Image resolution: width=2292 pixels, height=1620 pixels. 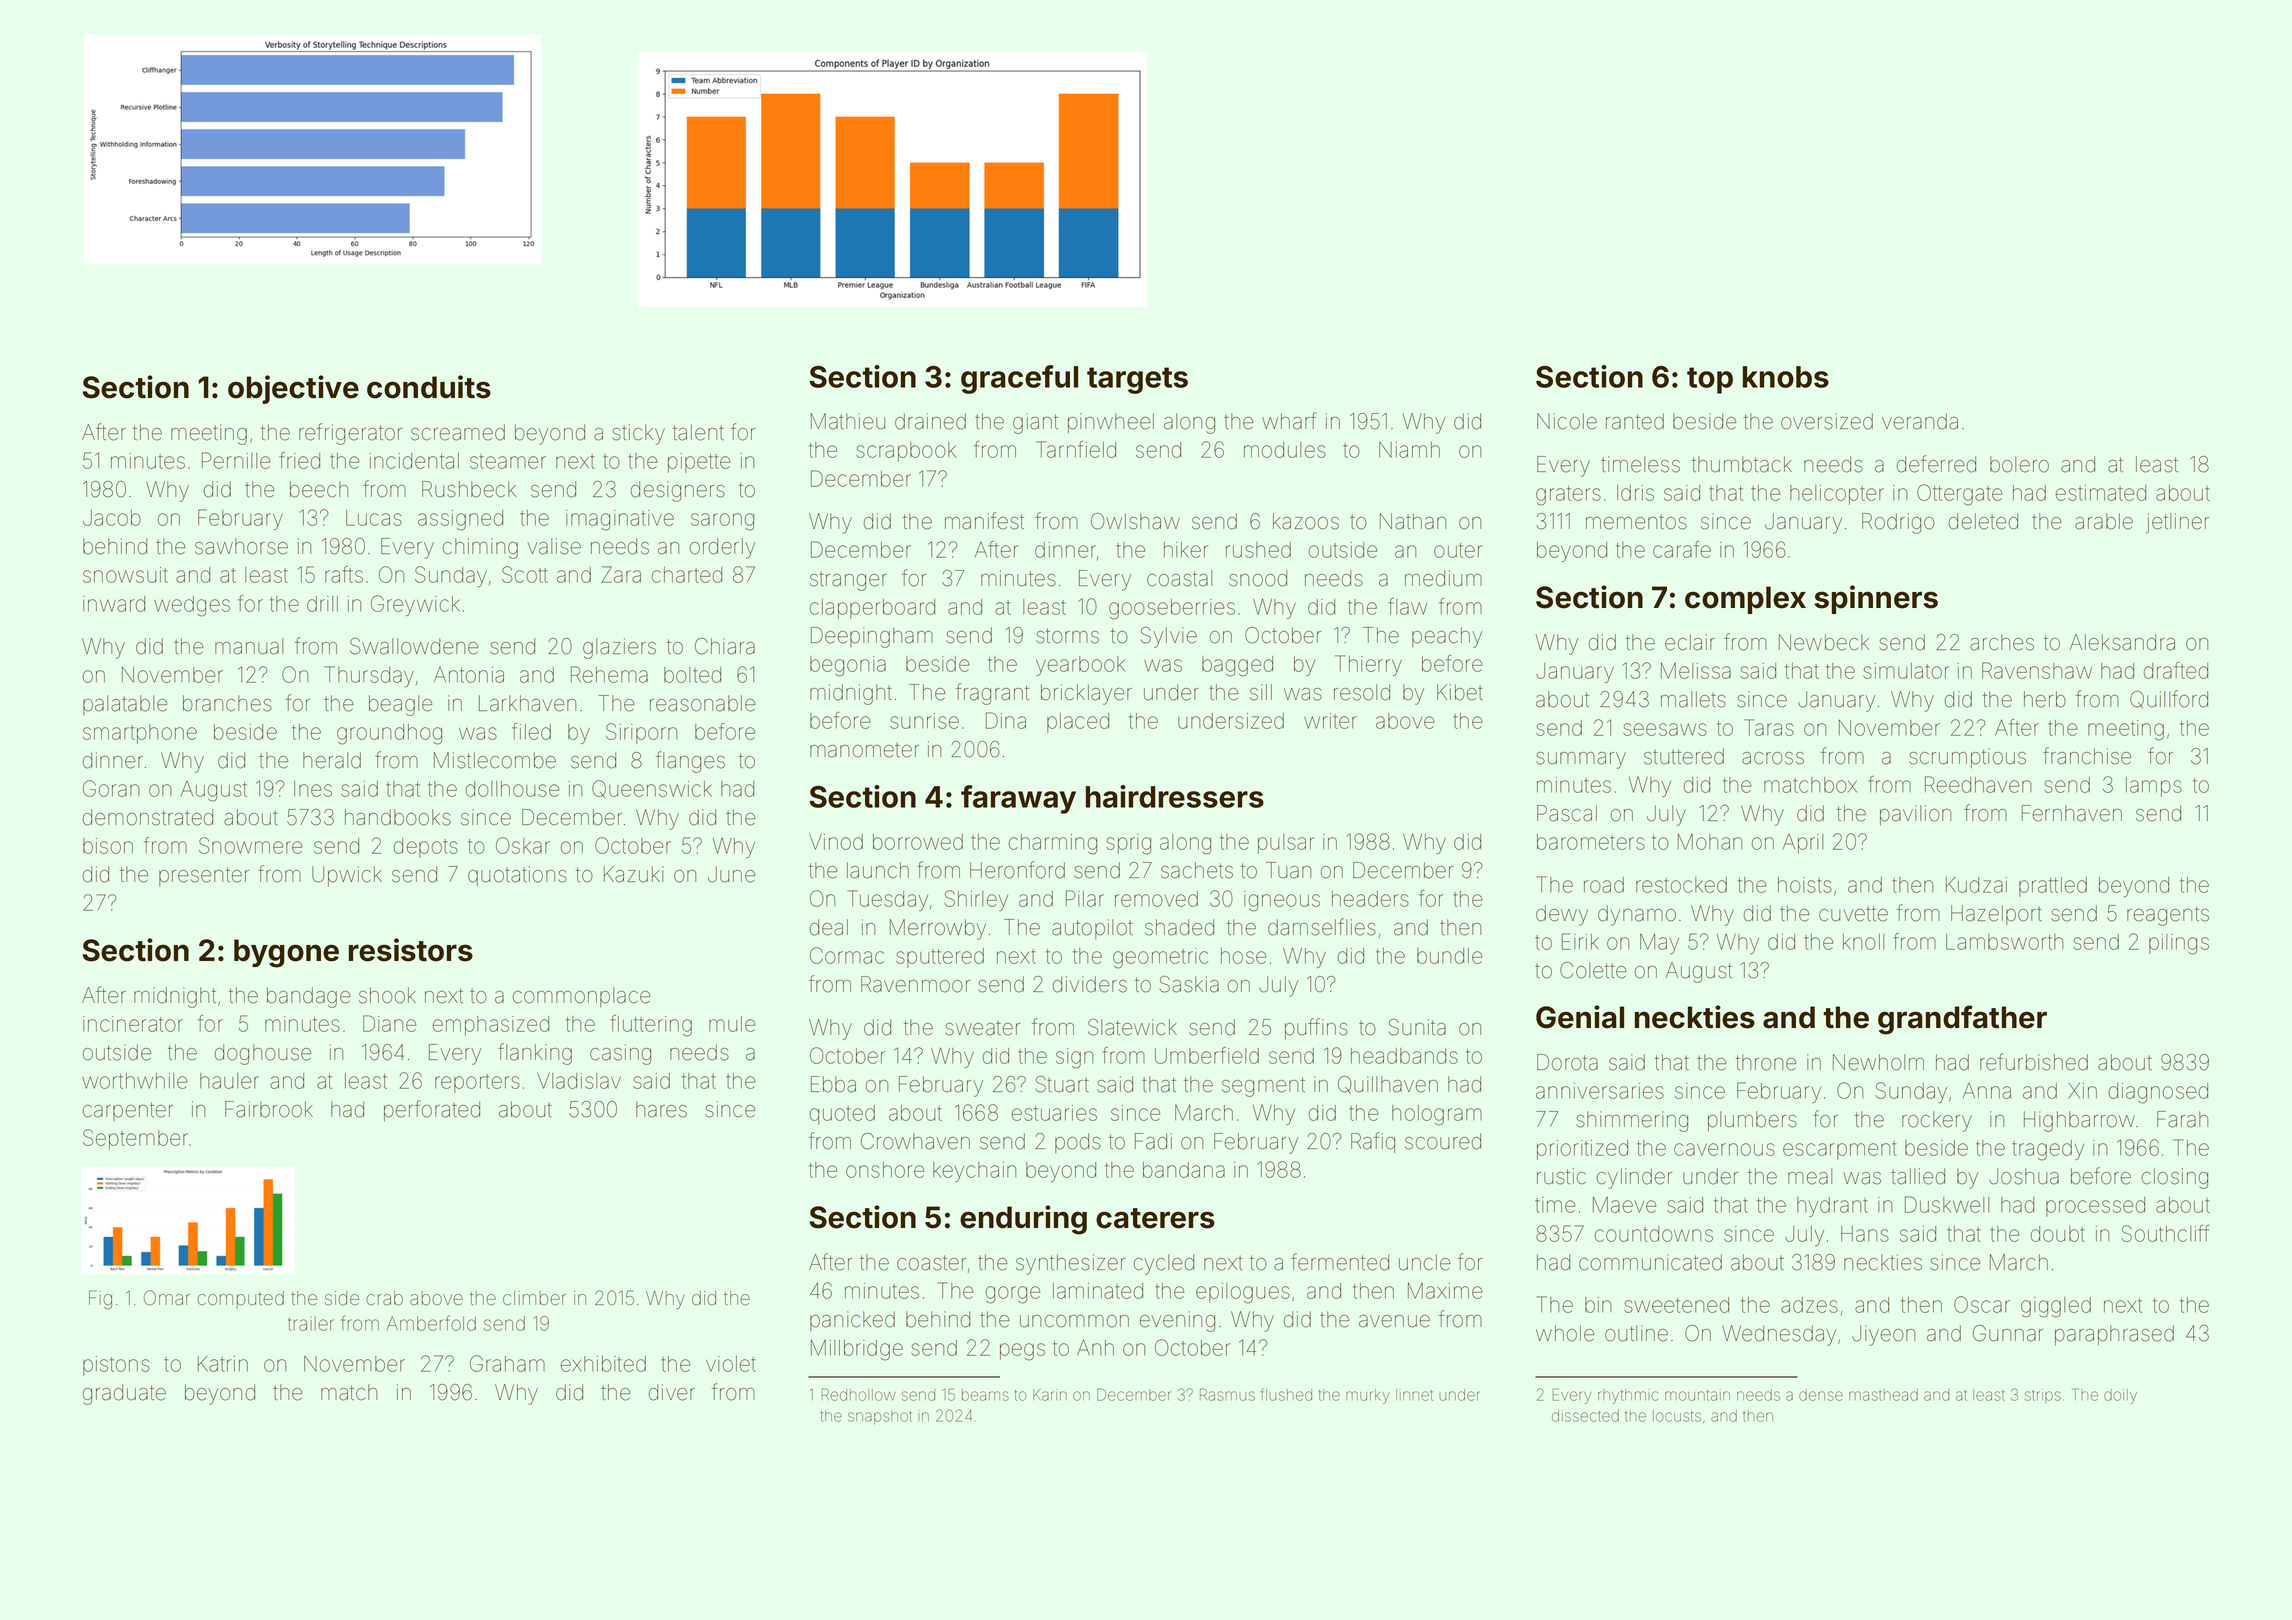 What do you see at coordinates (1593, 970) in the image?
I see `Colette` at bounding box center [1593, 970].
